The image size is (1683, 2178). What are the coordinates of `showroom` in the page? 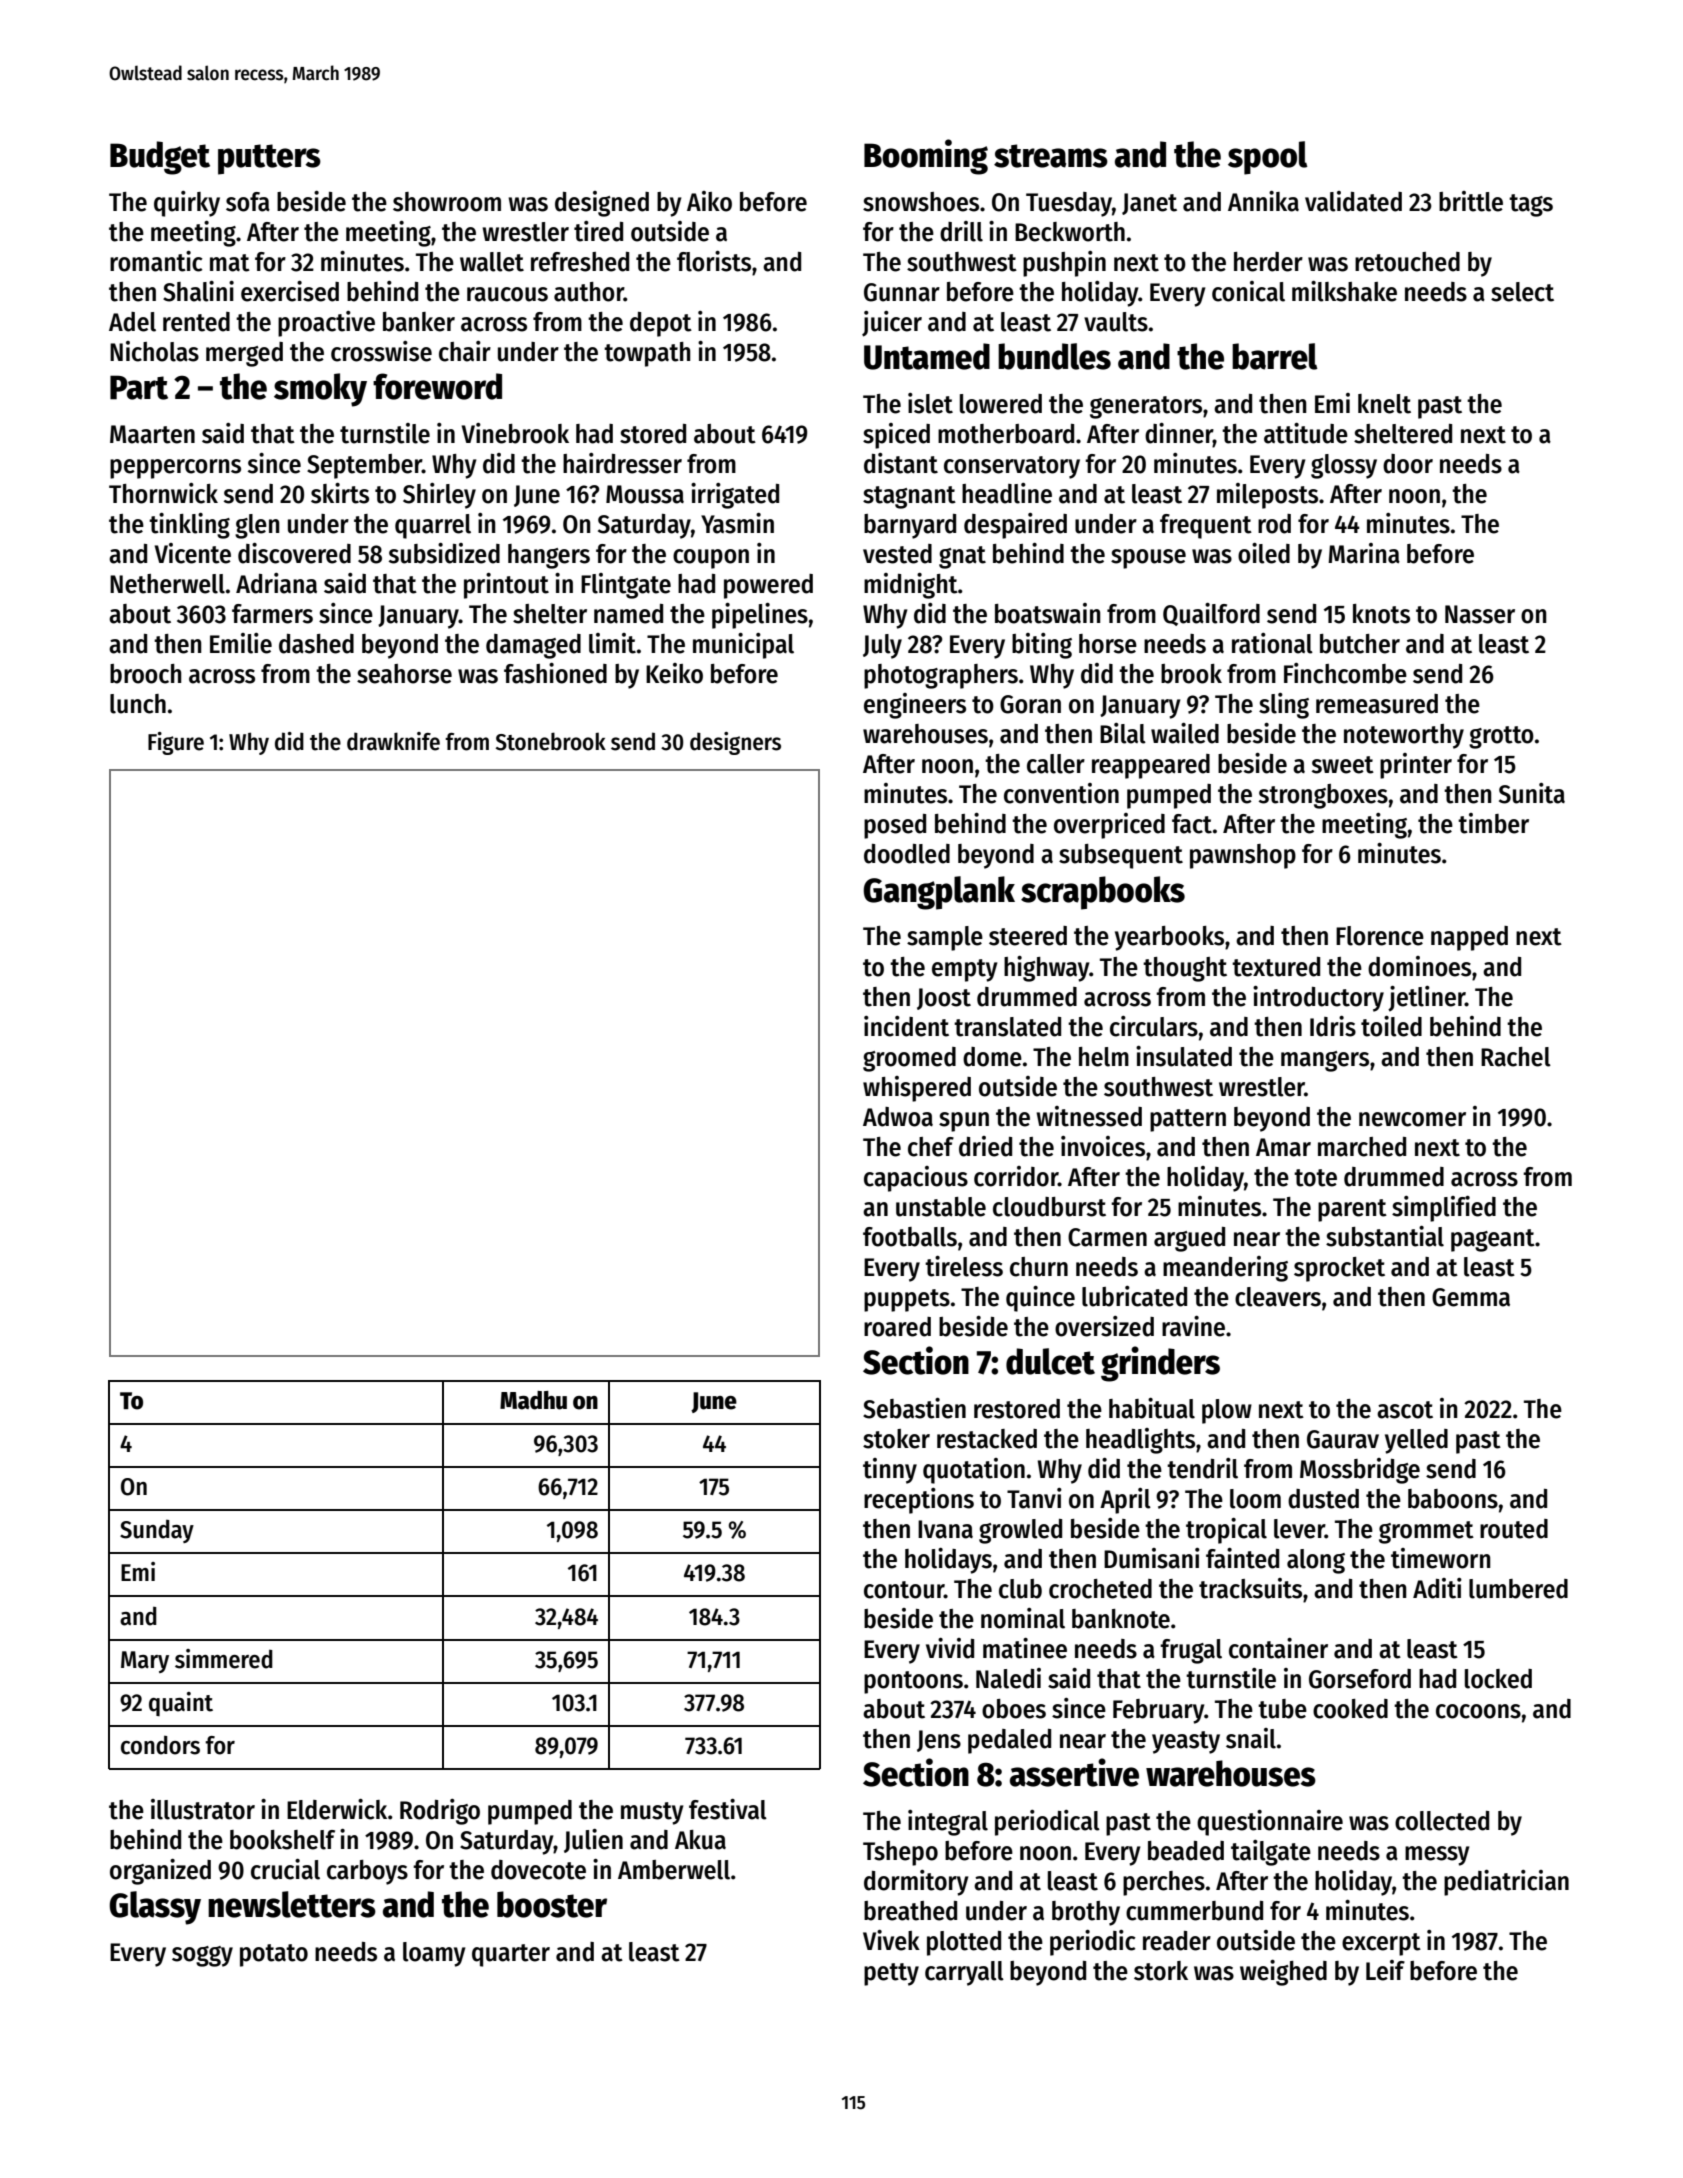 It's located at (447, 202).
